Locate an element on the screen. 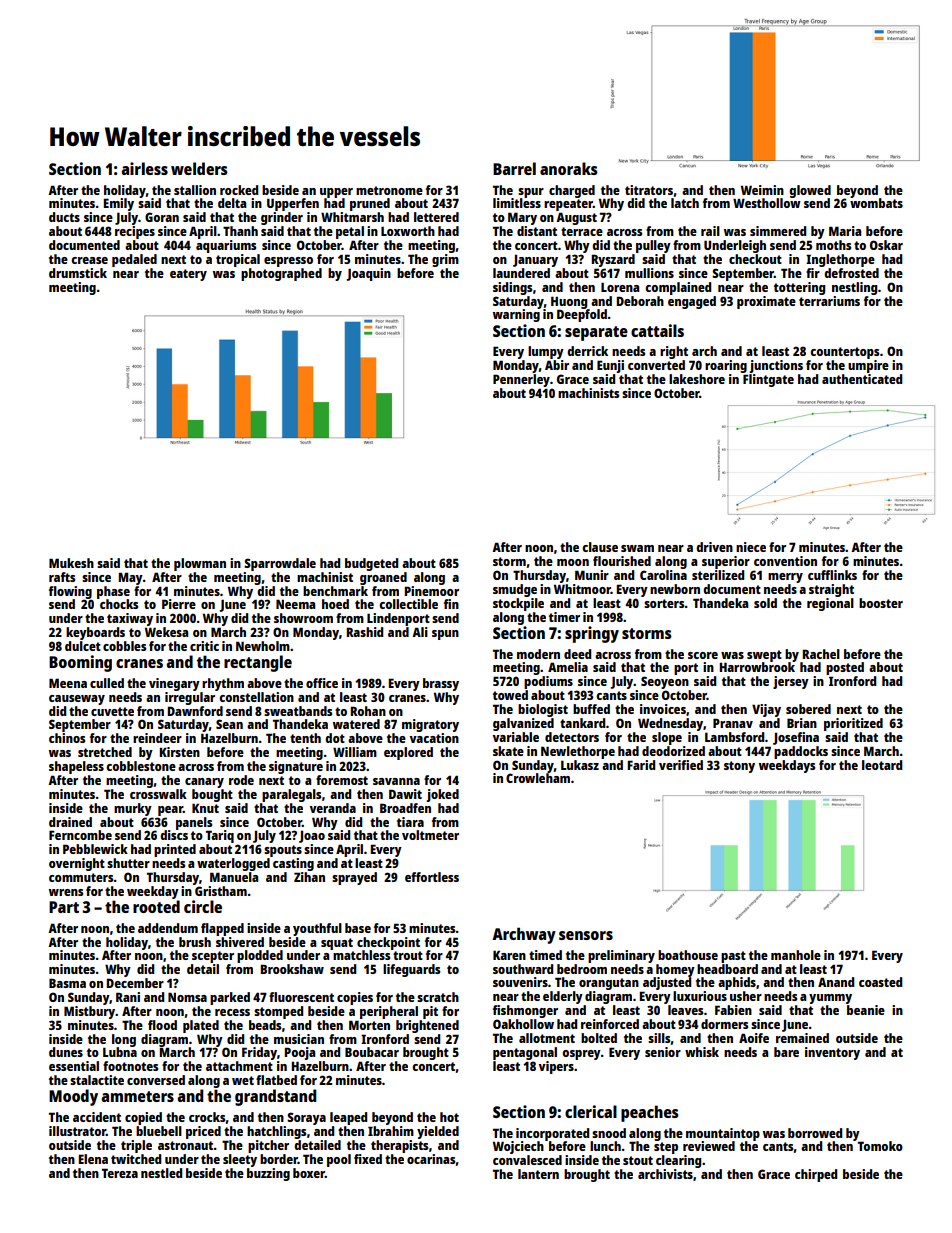 The width and height of the screenshot is (952, 1233). benchmark is located at coordinates (335, 591).
